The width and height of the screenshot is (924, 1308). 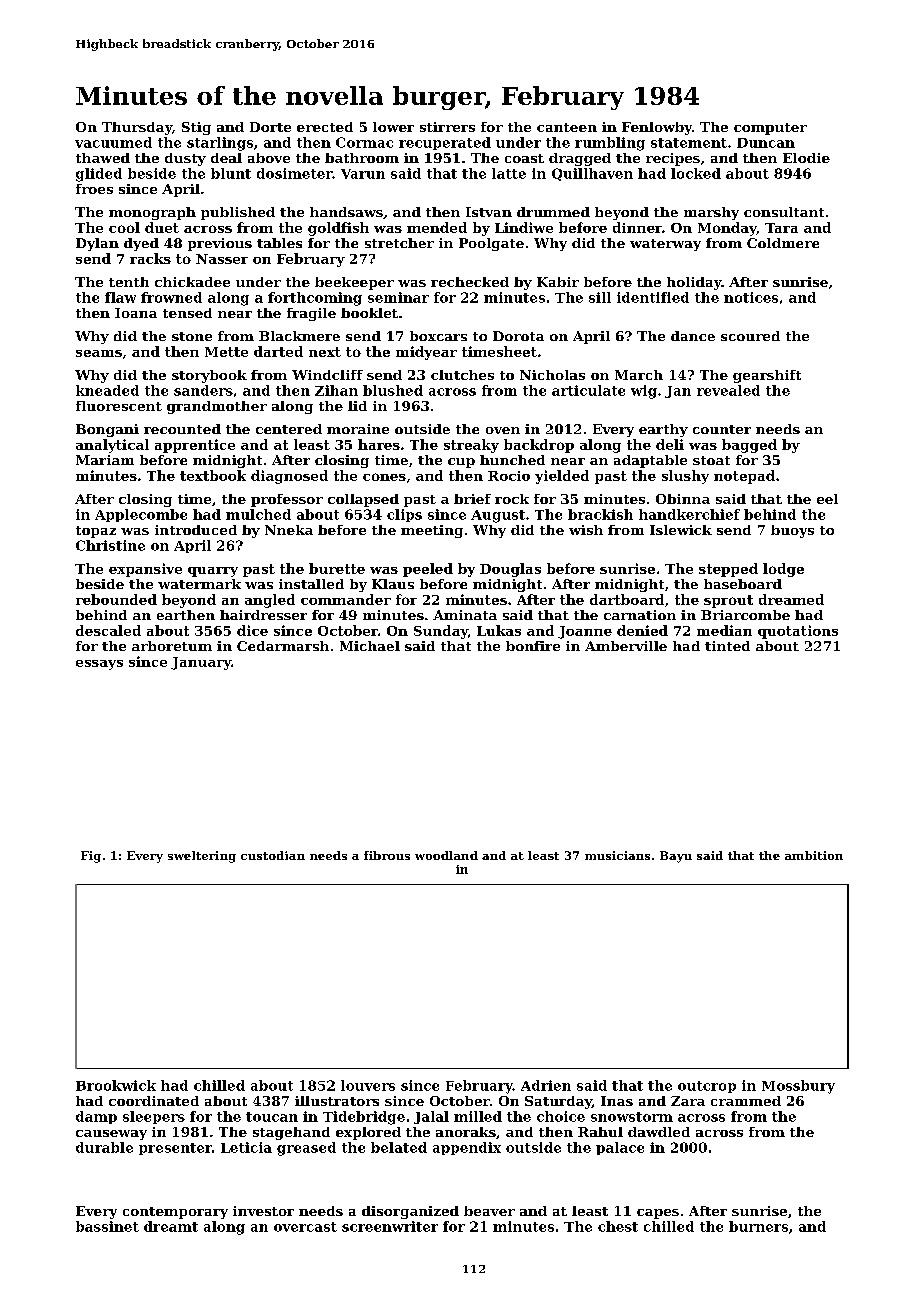 I want to click on fibrous, so click(x=387, y=855).
